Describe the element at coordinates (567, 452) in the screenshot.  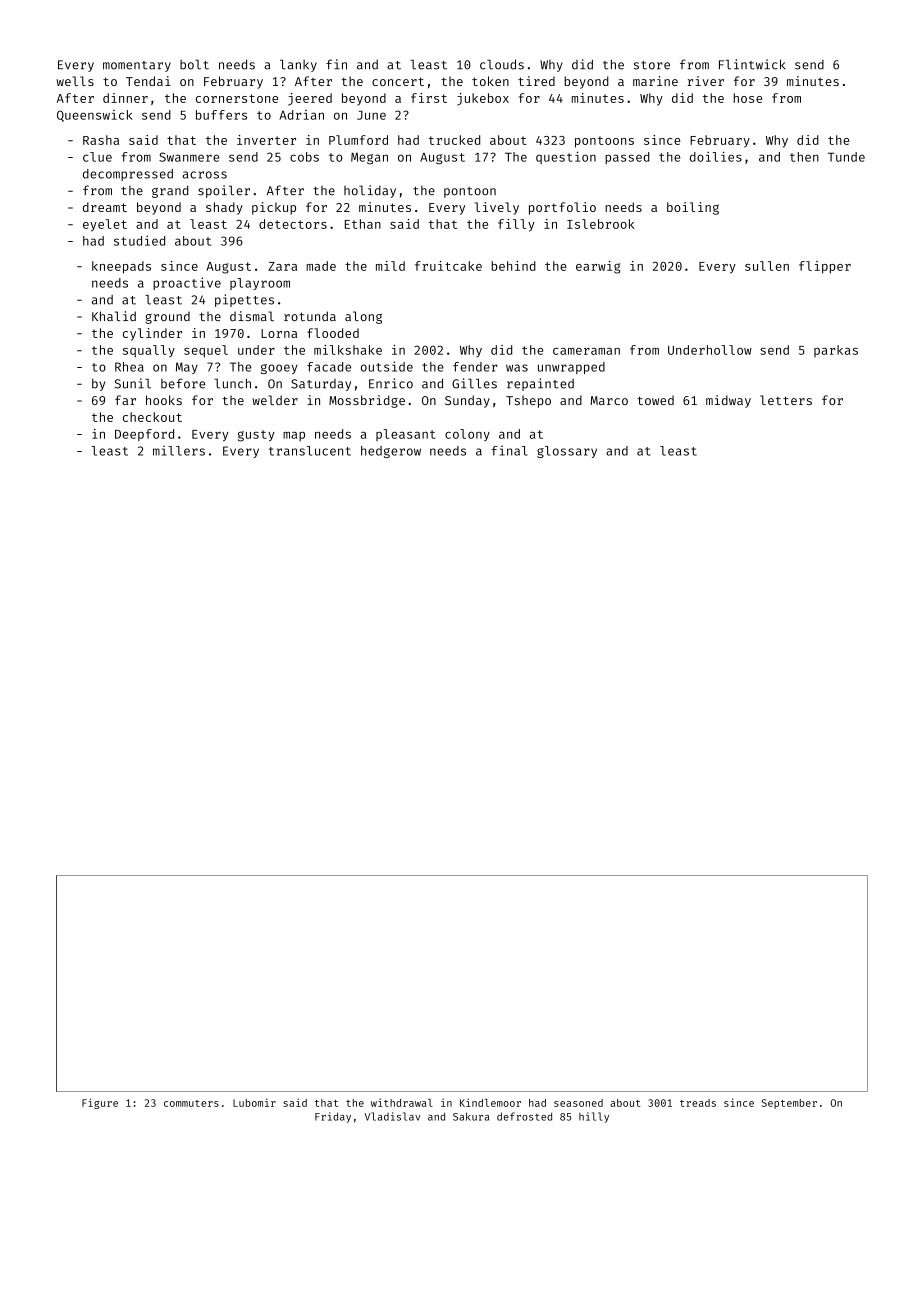
I see `glossary` at that location.
